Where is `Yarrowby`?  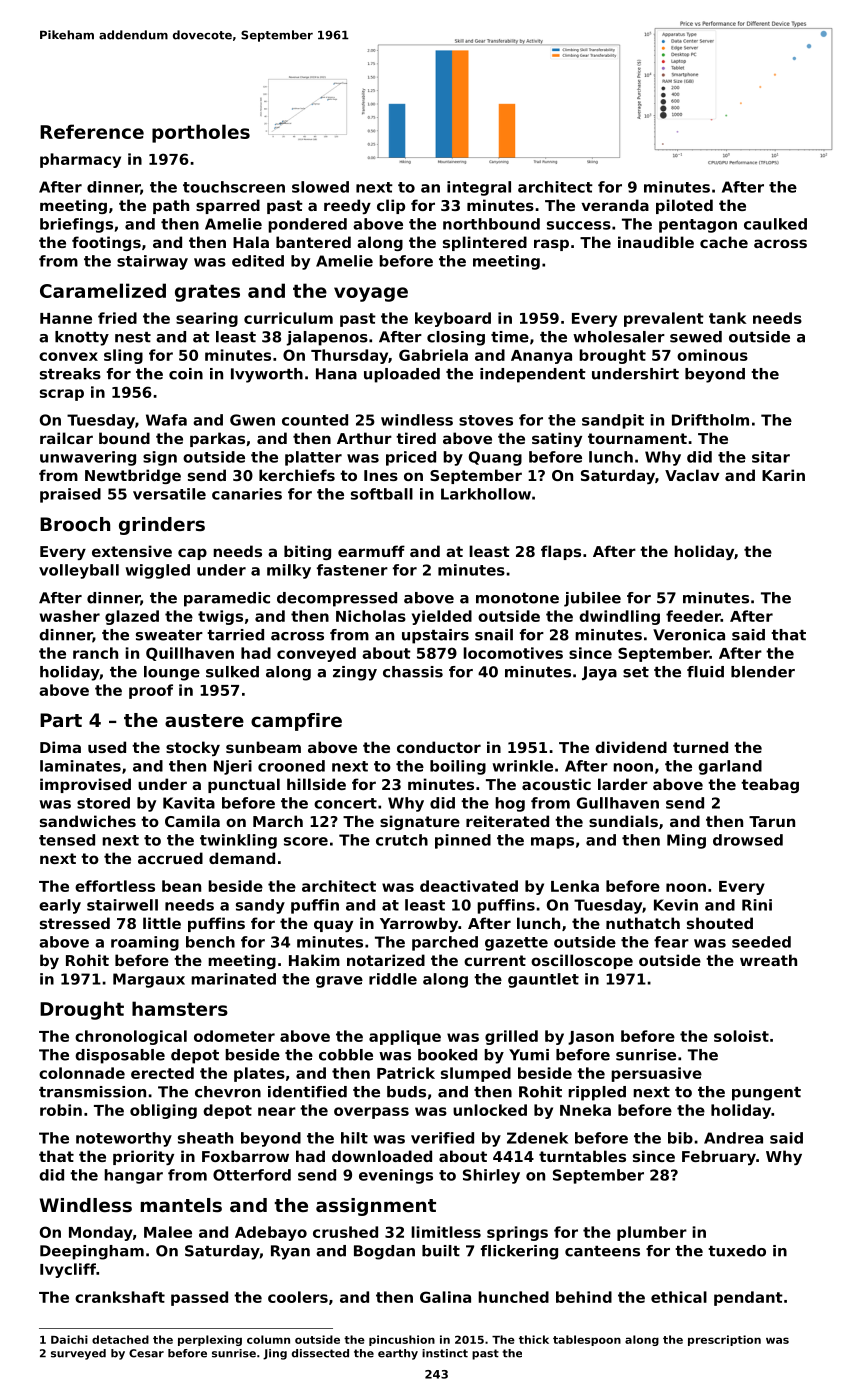 Yarrowby is located at coordinates (419, 924).
